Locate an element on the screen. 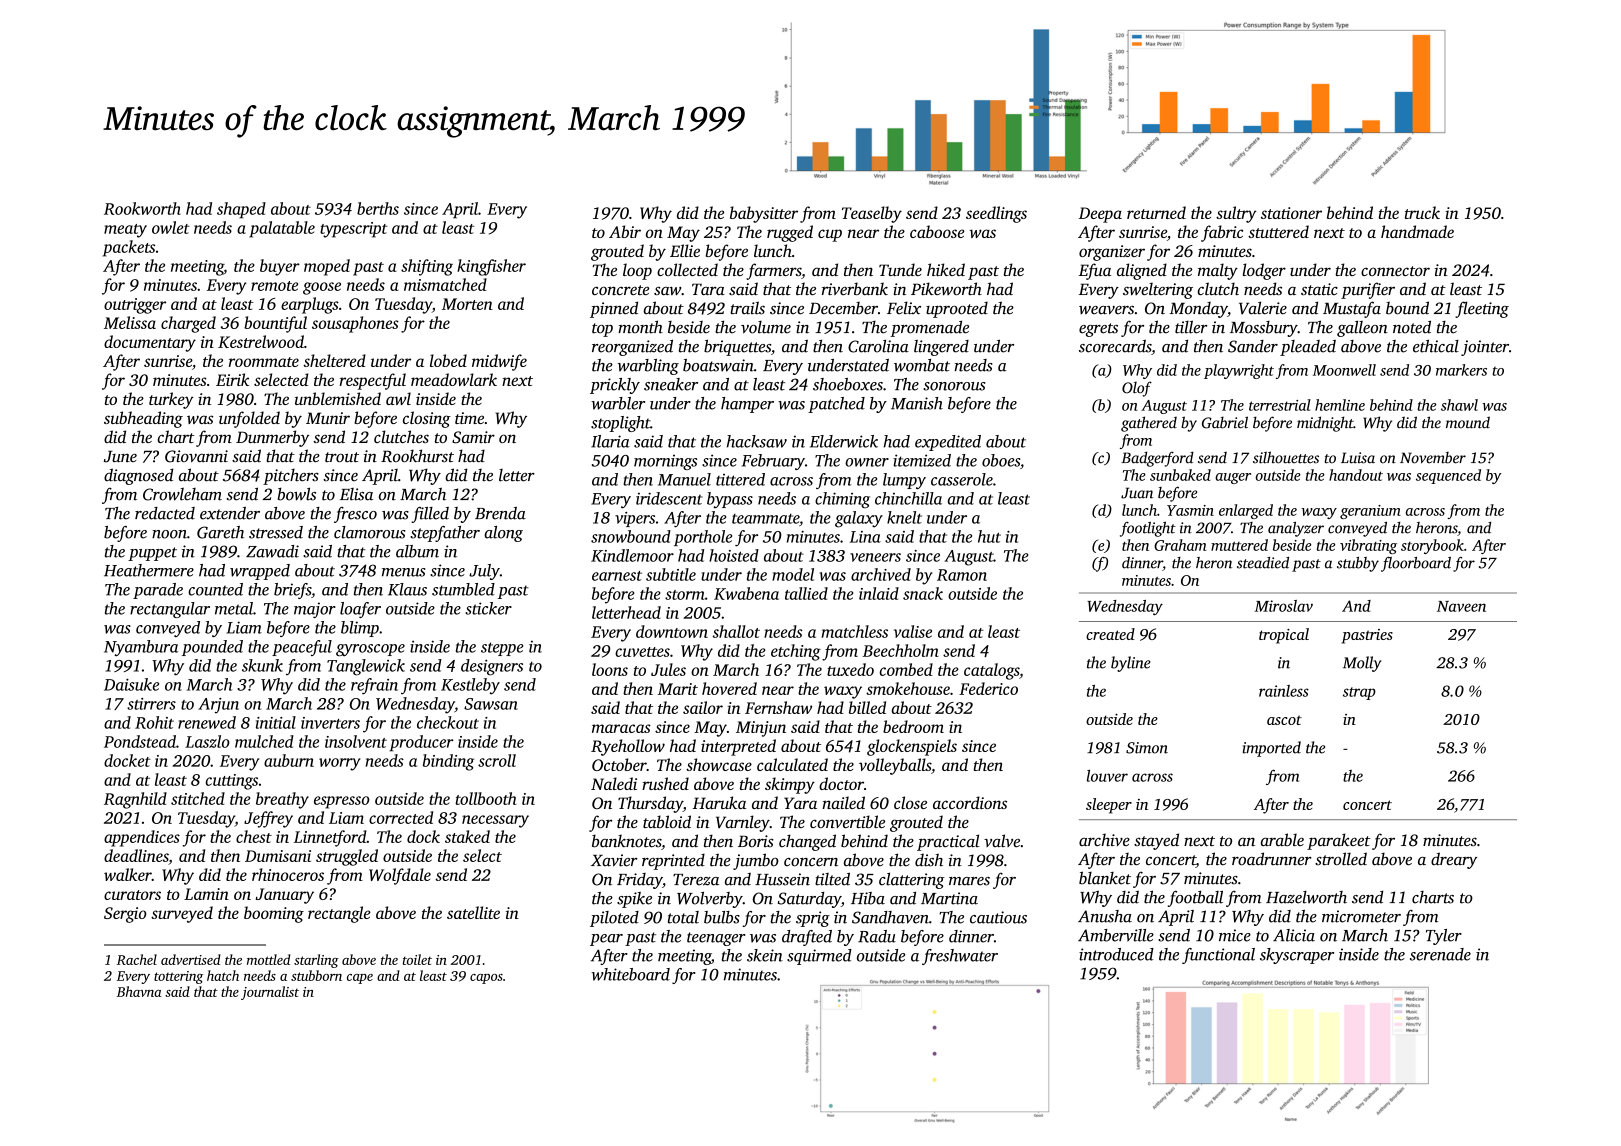  tiller is located at coordinates (1191, 327).
